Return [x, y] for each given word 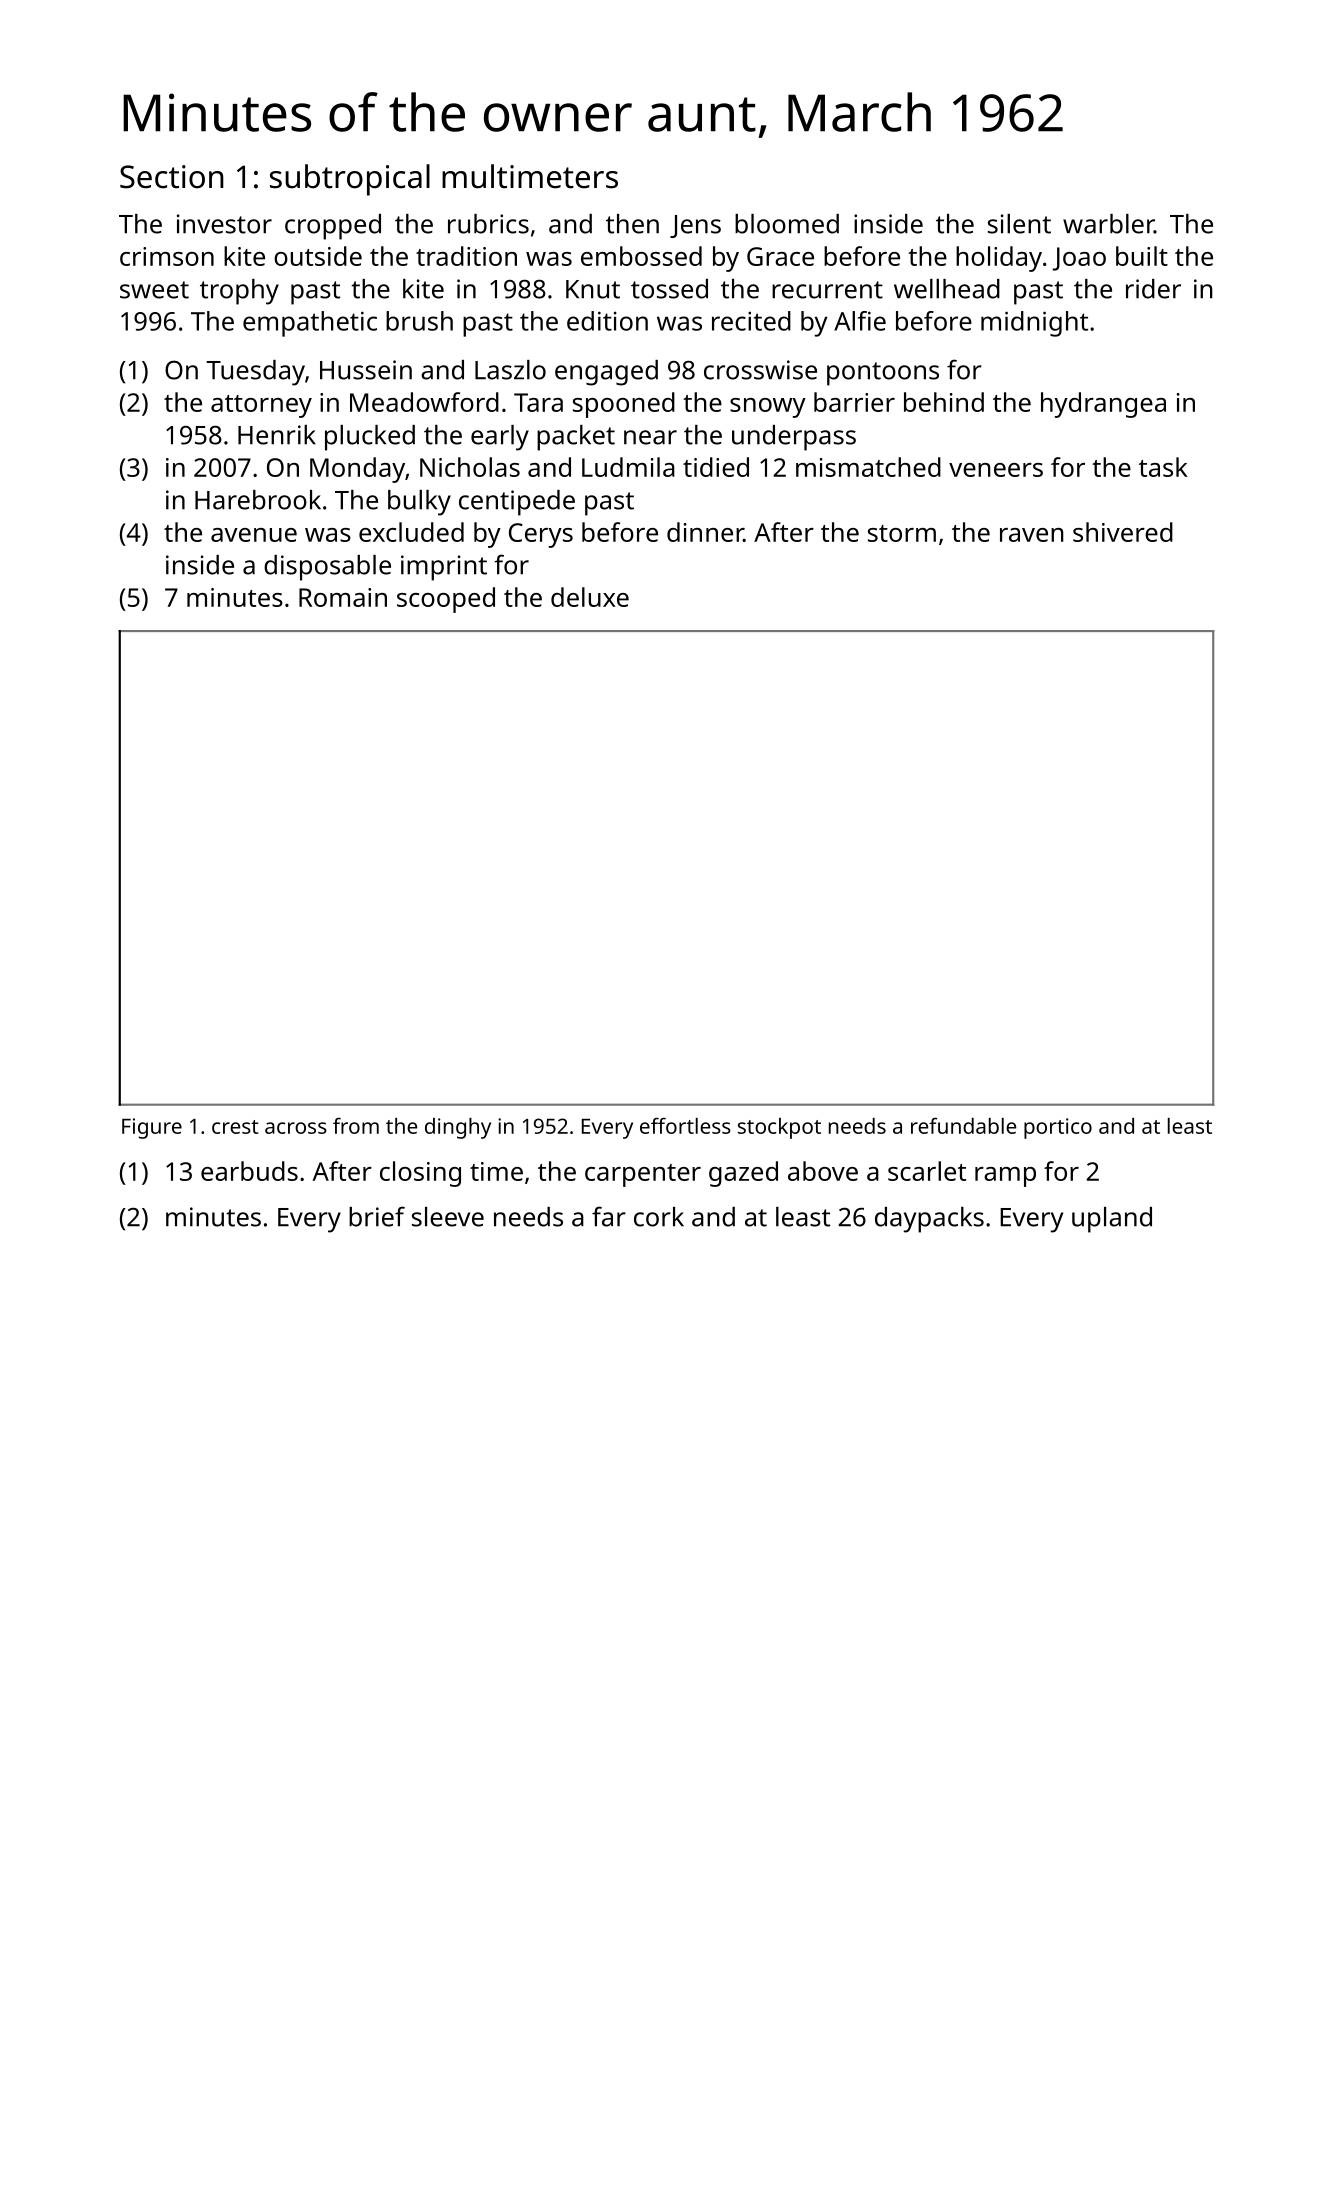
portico [1058, 1128]
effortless [685, 1125]
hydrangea [1103, 405]
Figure [152, 1128]
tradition [466, 256]
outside [318, 256]
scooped [446, 600]
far [609, 1216]
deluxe [590, 597]
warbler [1108, 224]
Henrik [277, 435]
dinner [705, 532]
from [356, 1125]
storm [902, 533]
